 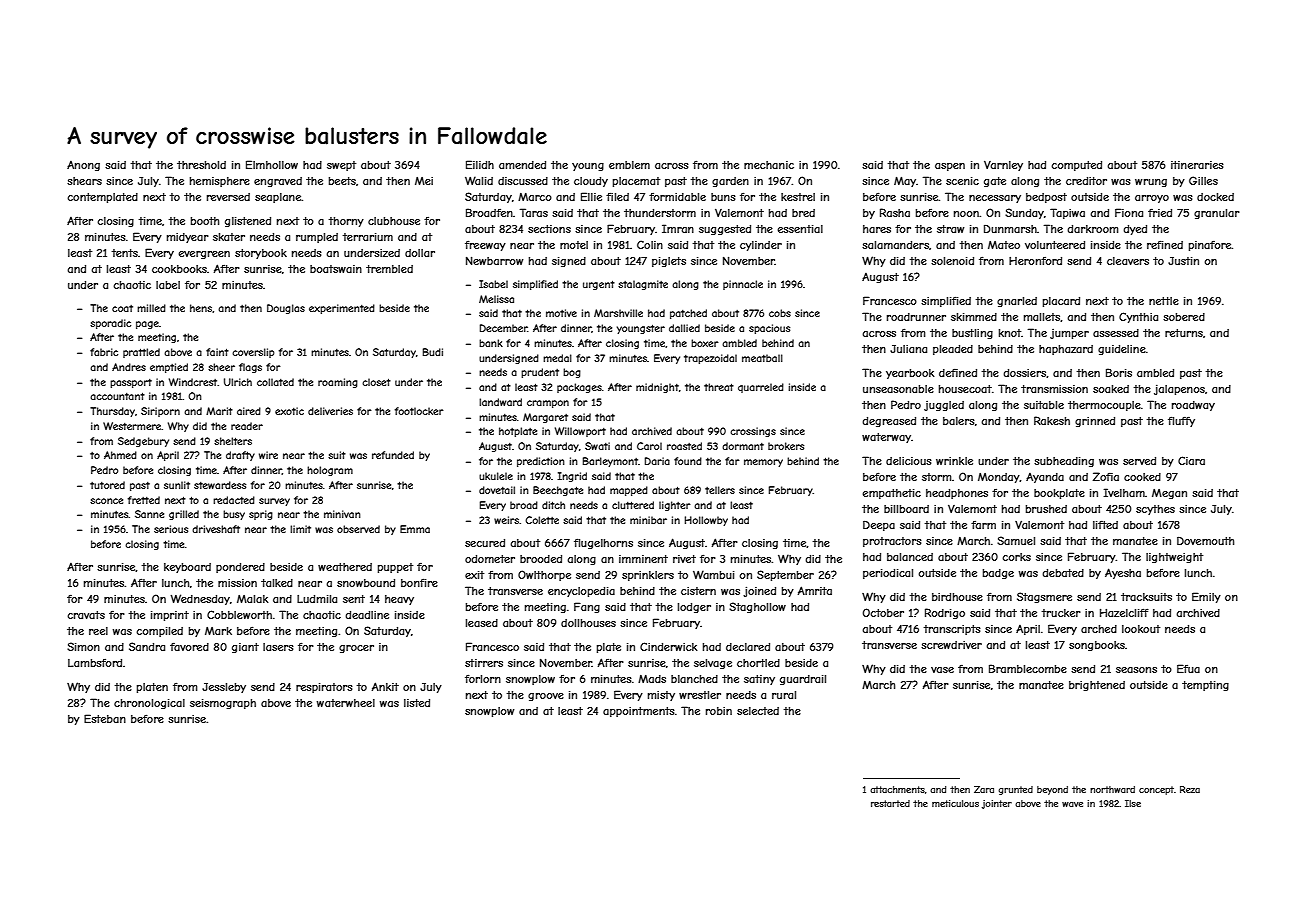 What do you see at coordinates (1123, 573) in the page?
I see `Ayesha` at bounding box center [1123, 573].
